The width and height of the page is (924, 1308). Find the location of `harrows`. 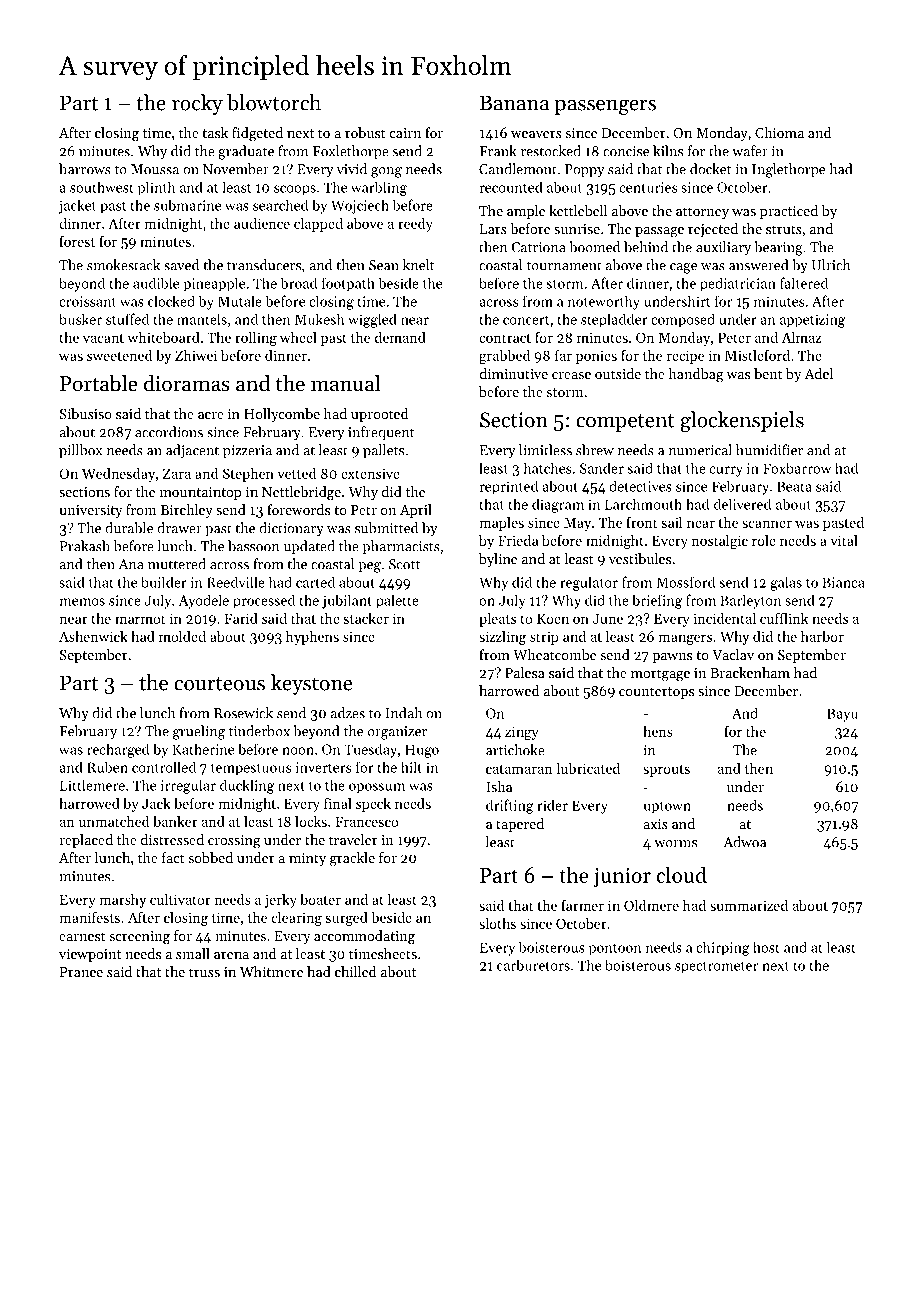

harrows is located at coordinates (85, 169).
